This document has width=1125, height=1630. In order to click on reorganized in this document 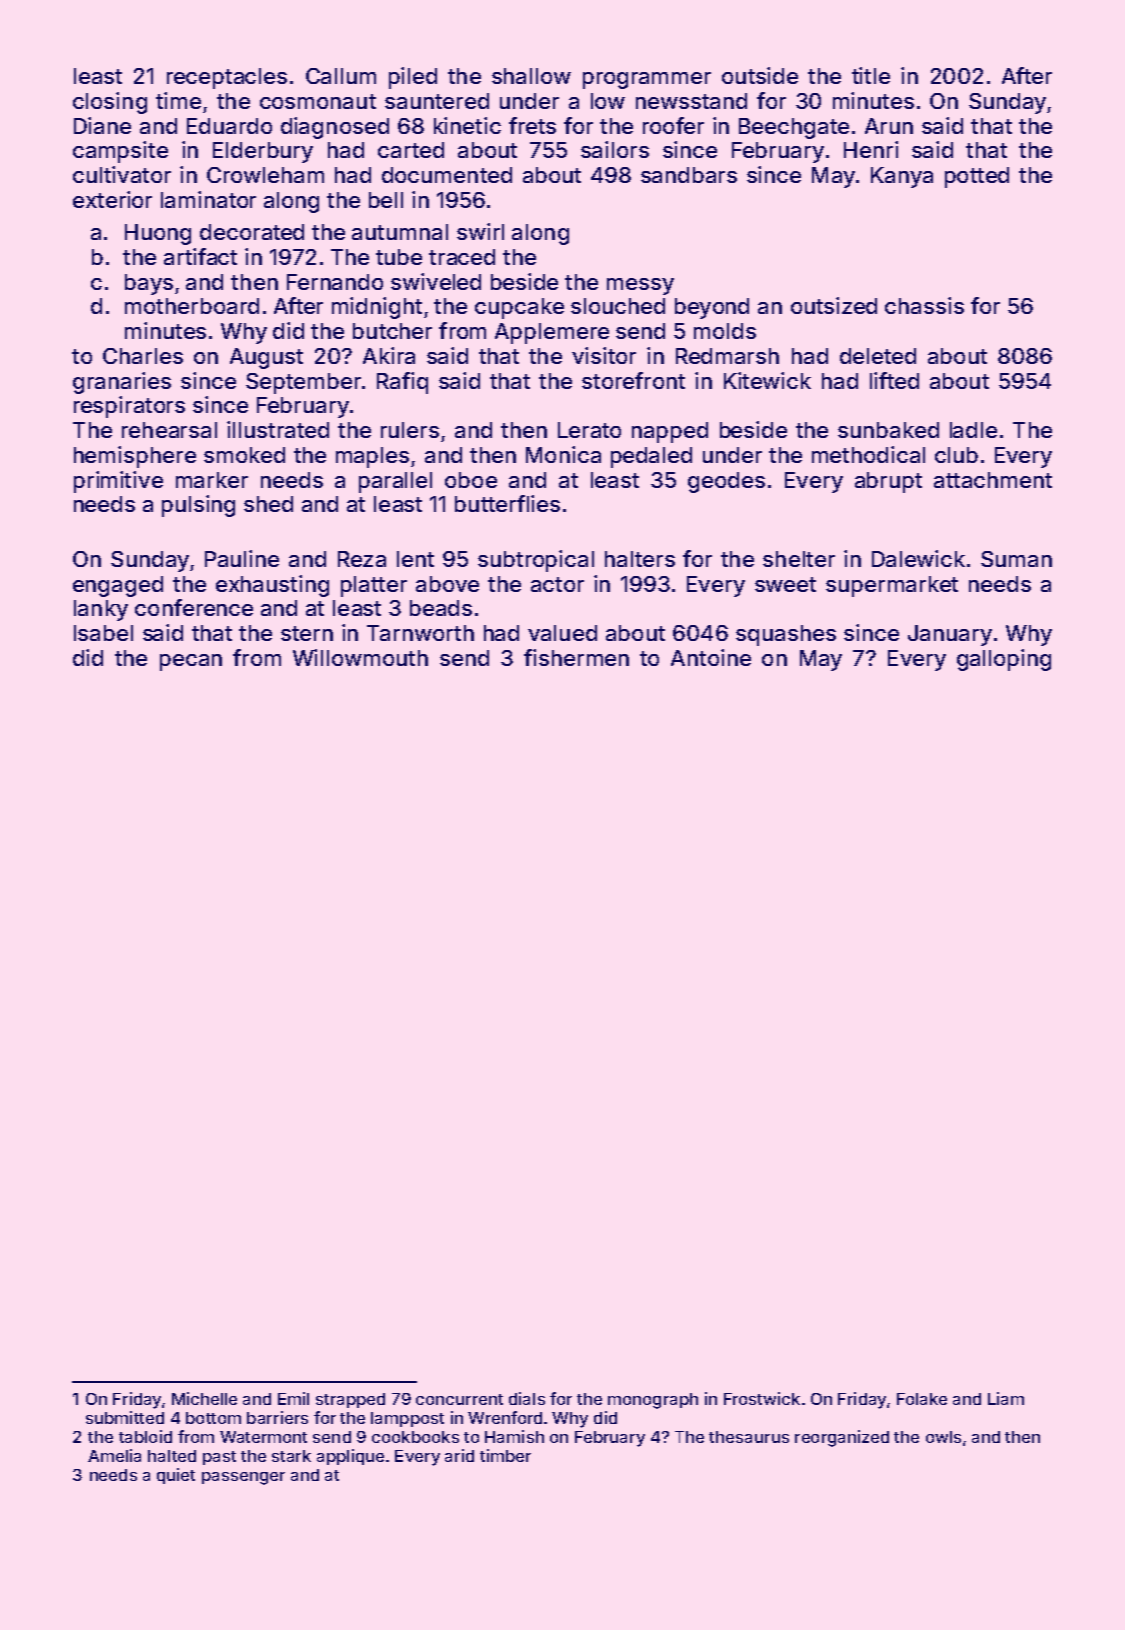, I will do `click(842, 1438)`.
